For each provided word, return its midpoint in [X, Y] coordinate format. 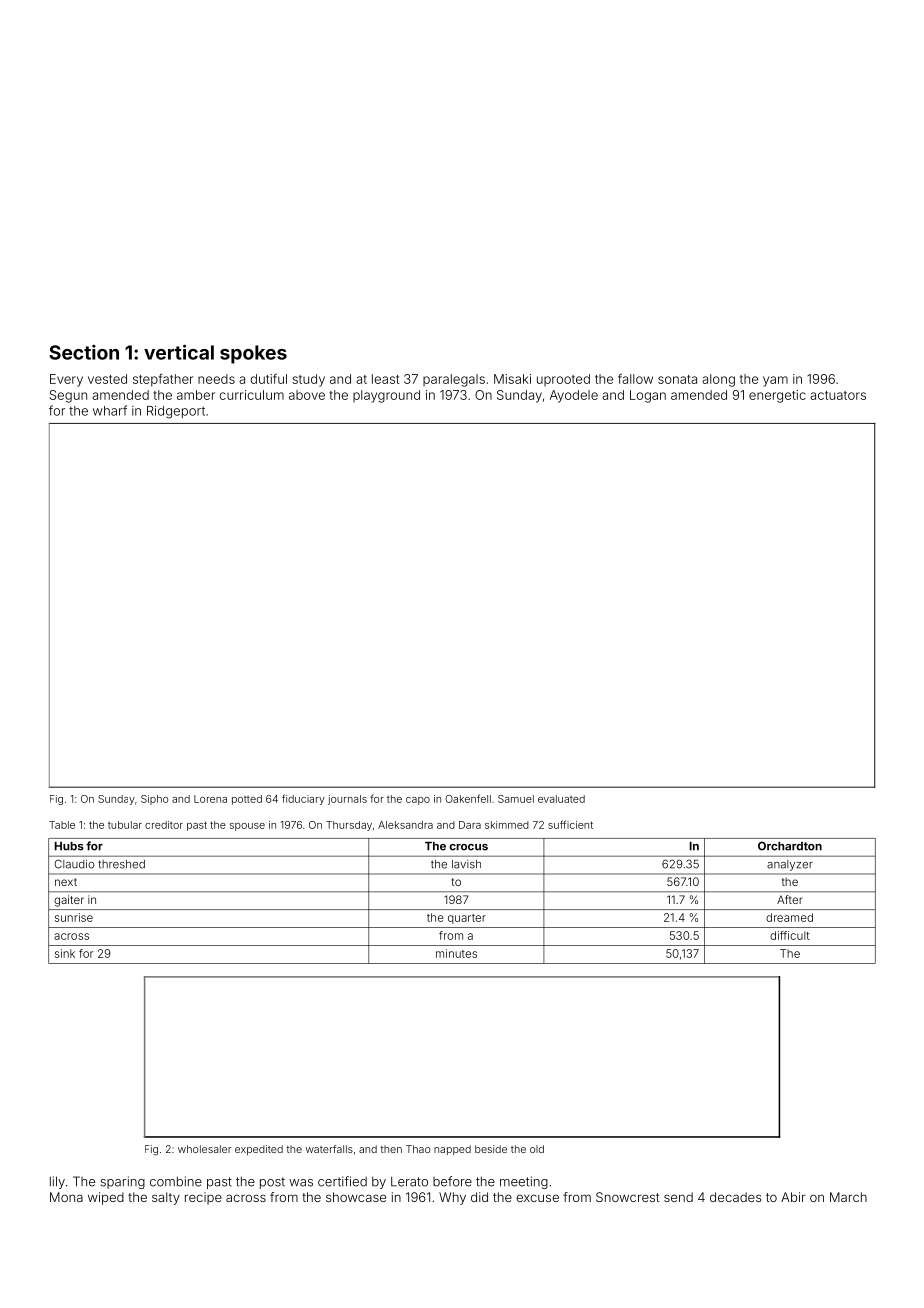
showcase [356, 1197]
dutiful [269, 378]
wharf [110, 410]
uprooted [563, 380]
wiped [106, 1198]
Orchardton [790, 846]
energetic [777, 396]
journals [347, 800]
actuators [838, 395]
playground [386, 396]
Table [62, 825]
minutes [456, 953]
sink [65, 953]
